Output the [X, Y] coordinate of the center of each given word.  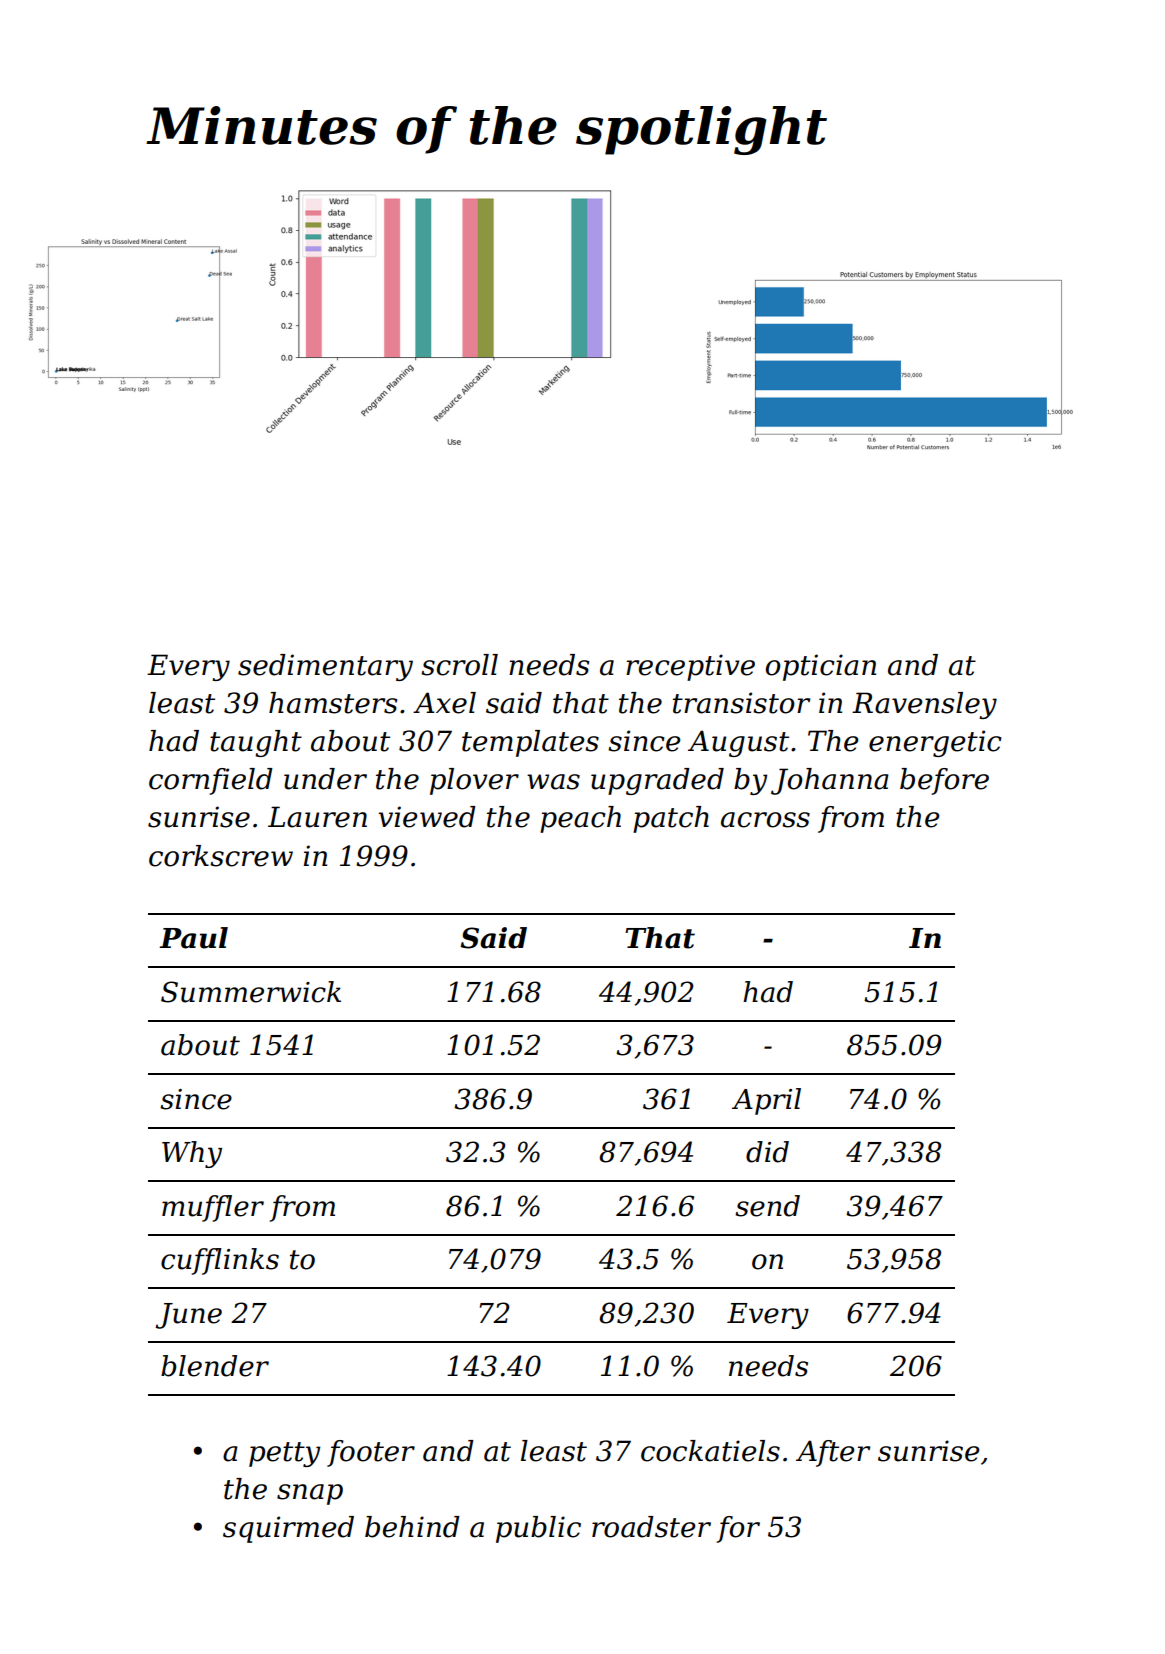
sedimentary [325, 667]
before [944, 781]
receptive [690, 667]
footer [371, 1453]
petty [284, 1454]
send [767, 1206]
